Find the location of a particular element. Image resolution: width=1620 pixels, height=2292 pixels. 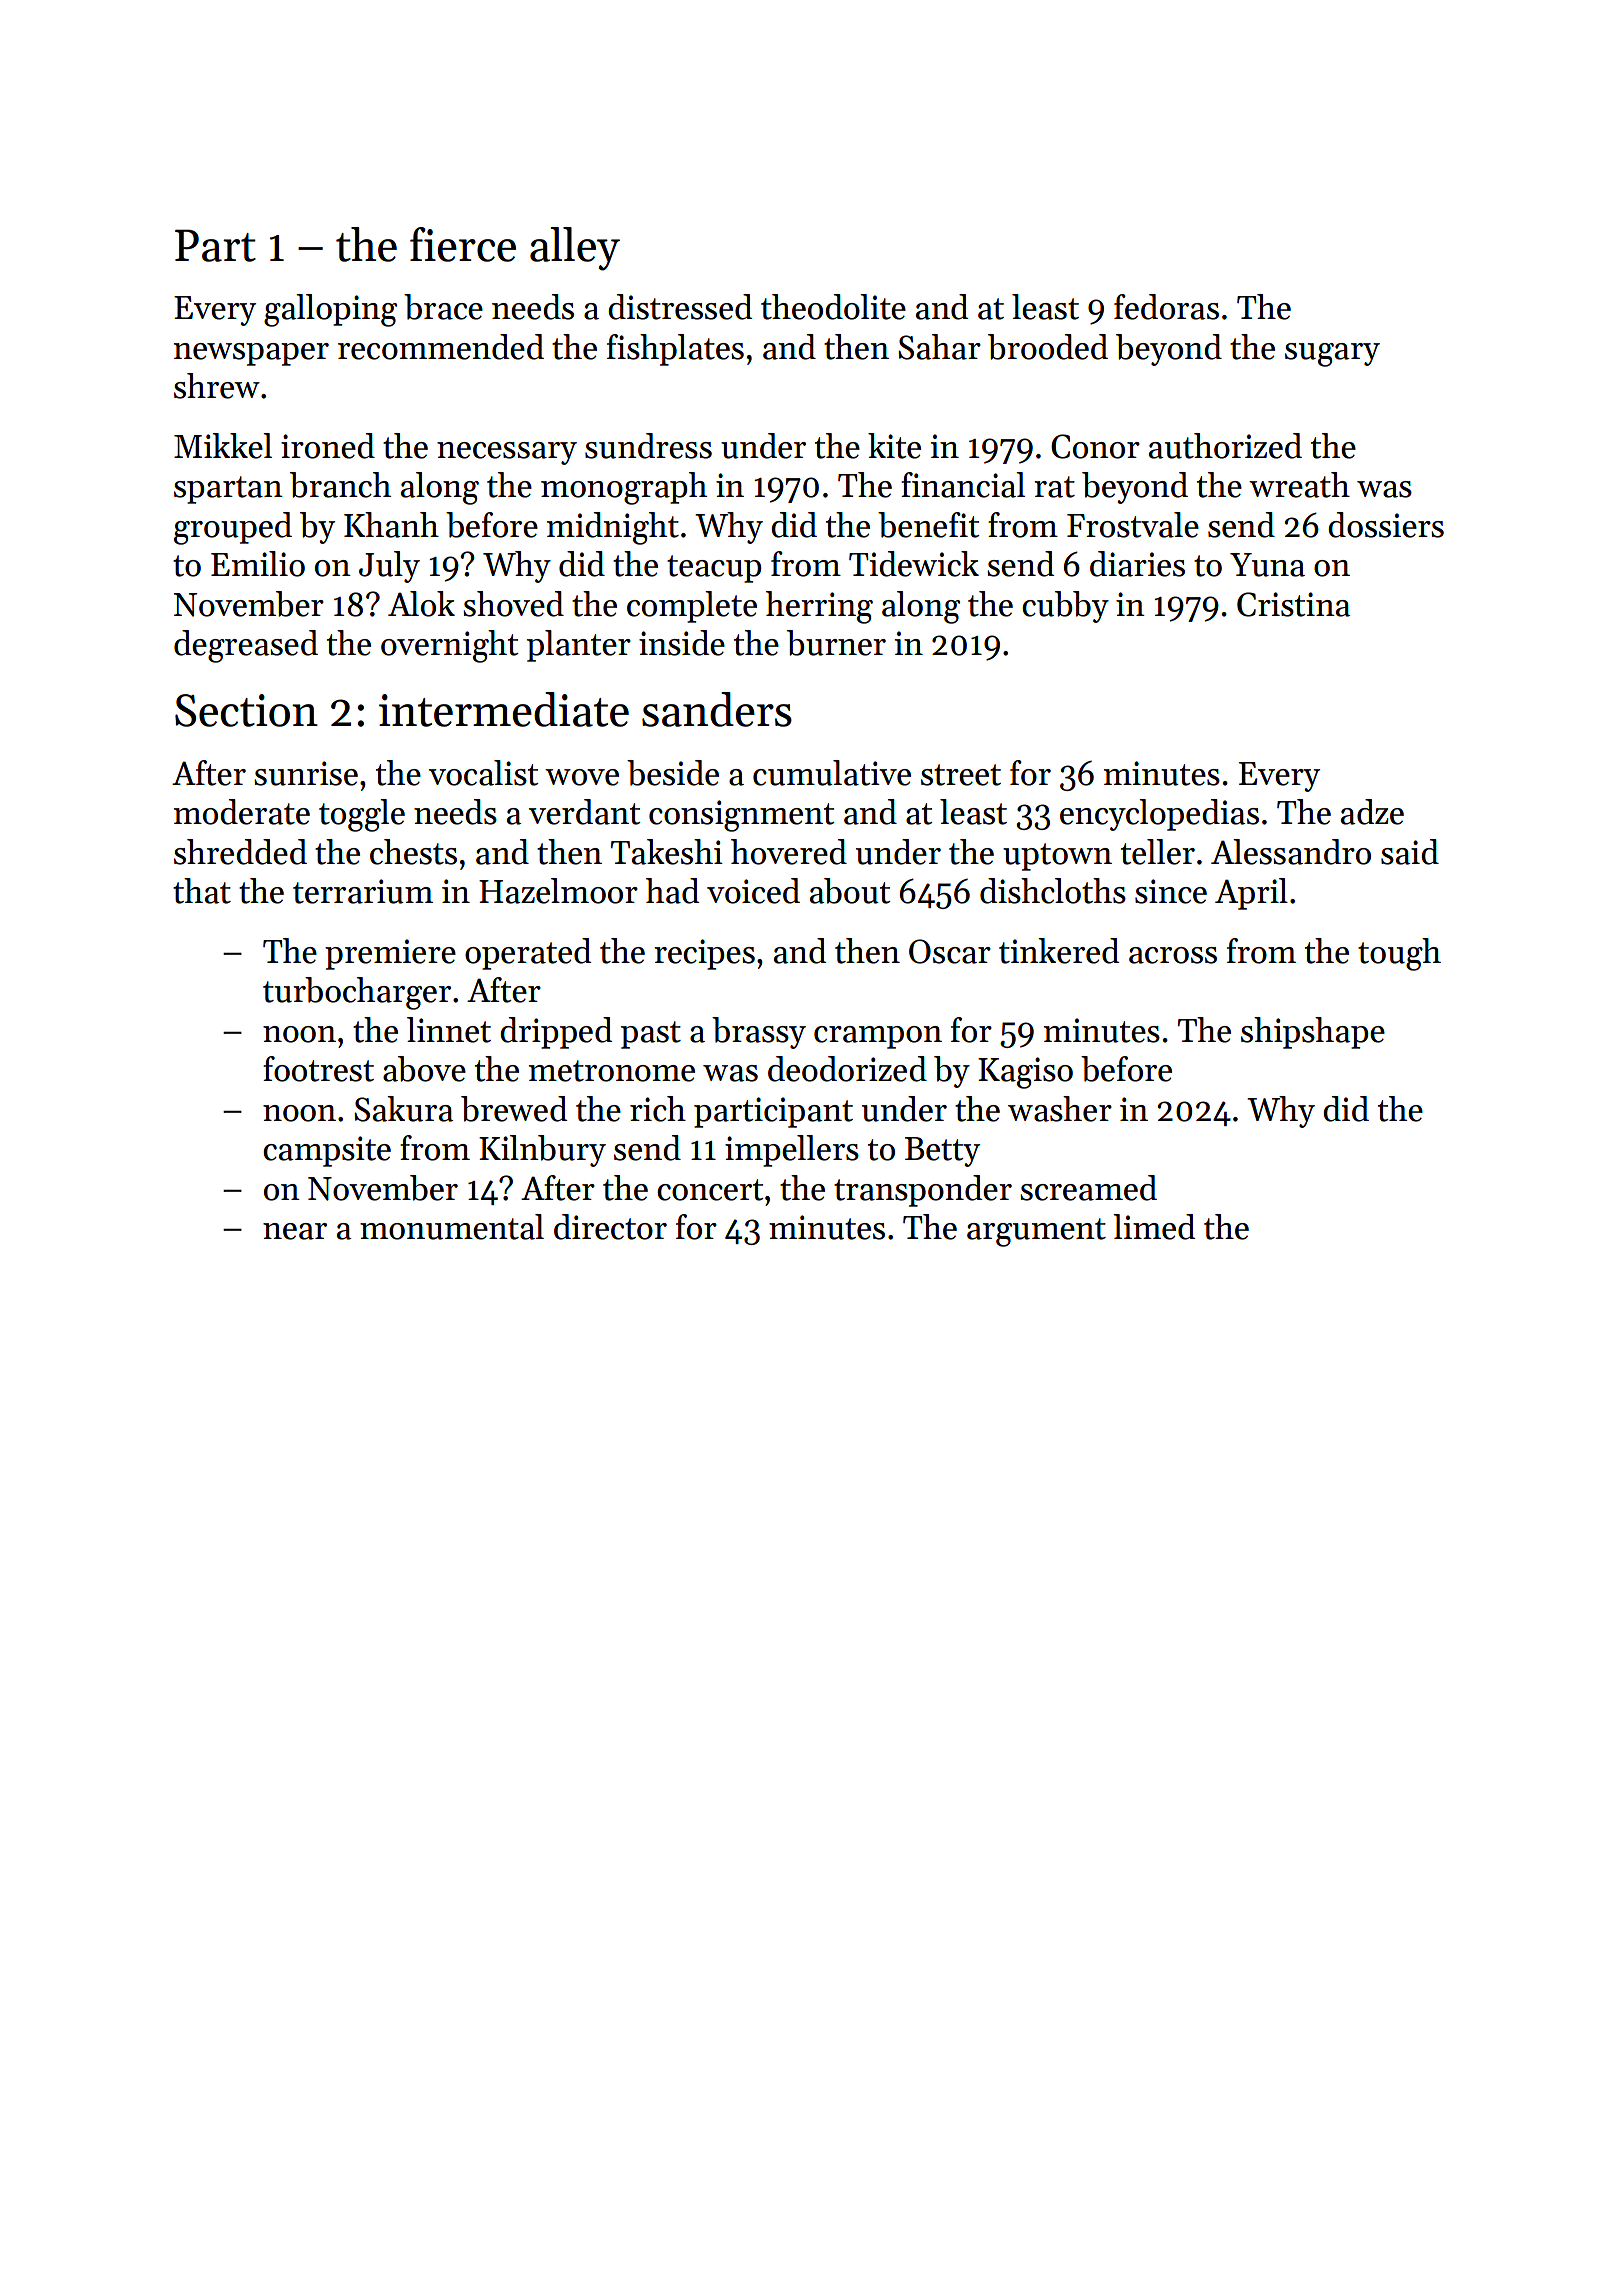

director is located at coordinates (610, 1227).
